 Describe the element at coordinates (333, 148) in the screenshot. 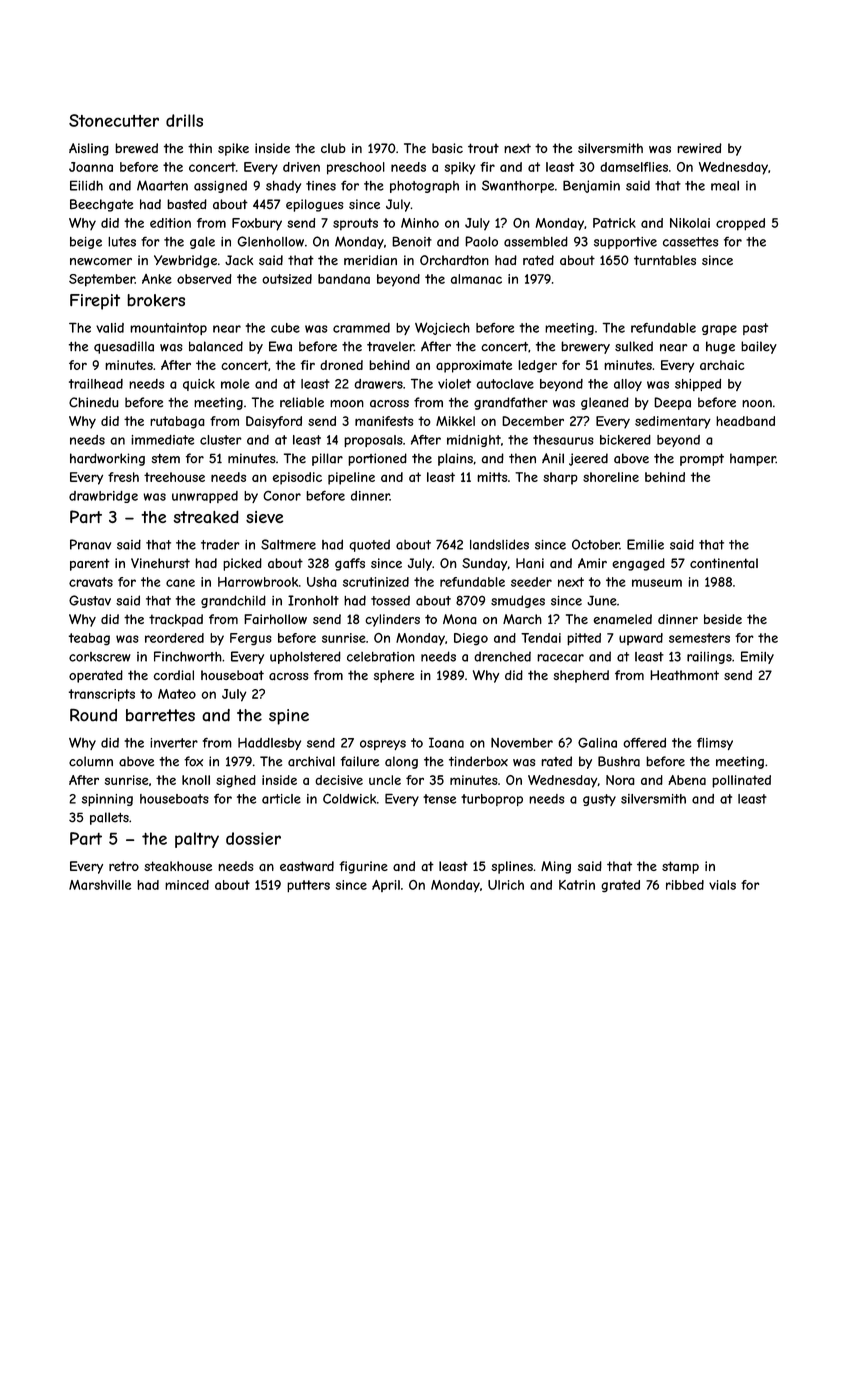

I see `club` at that location.
